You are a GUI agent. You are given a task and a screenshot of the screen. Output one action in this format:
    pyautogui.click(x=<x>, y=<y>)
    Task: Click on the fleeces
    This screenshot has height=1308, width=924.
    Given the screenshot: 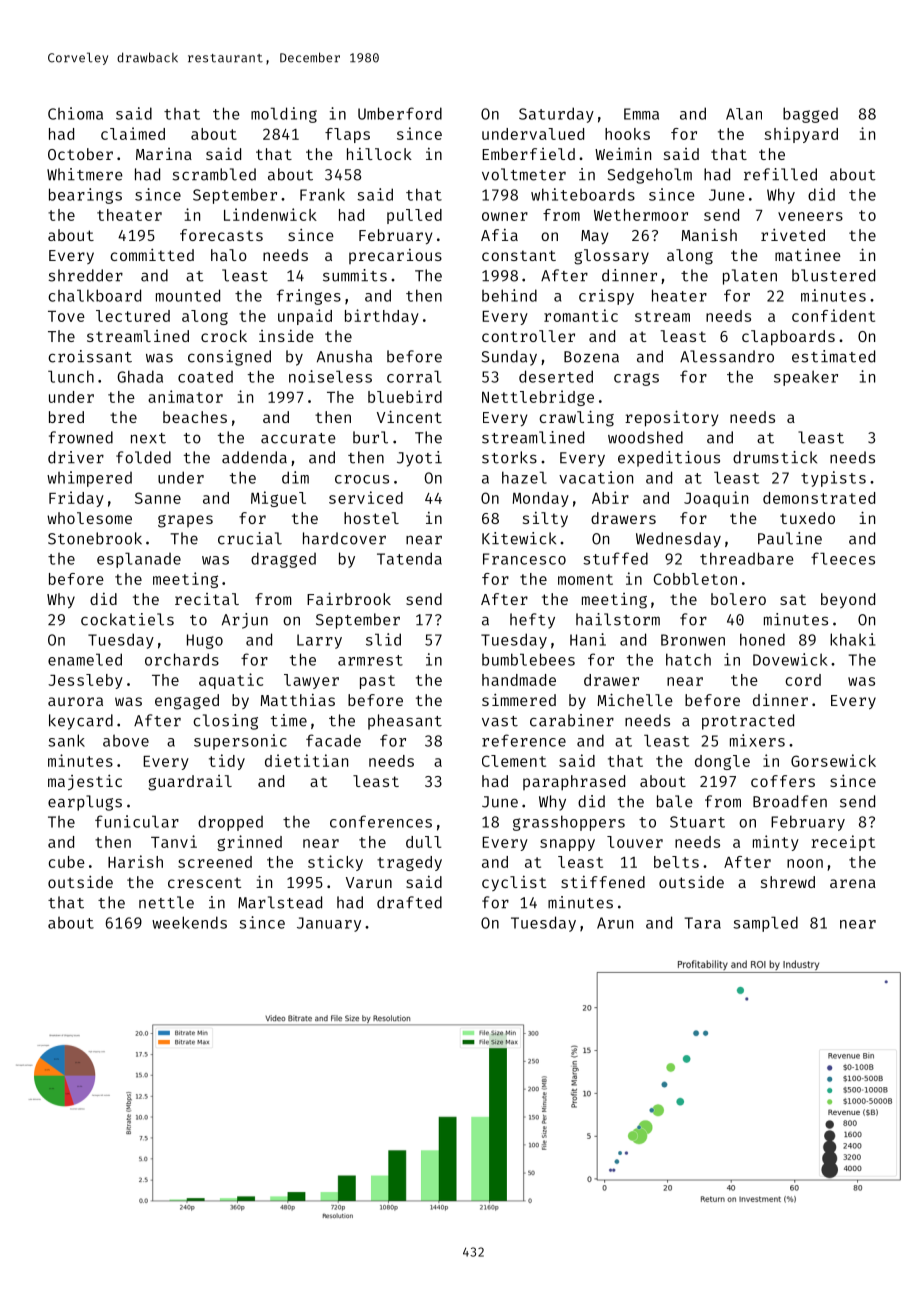 What is the action you would take?
    pyautogui.click(x=843, y=558)
